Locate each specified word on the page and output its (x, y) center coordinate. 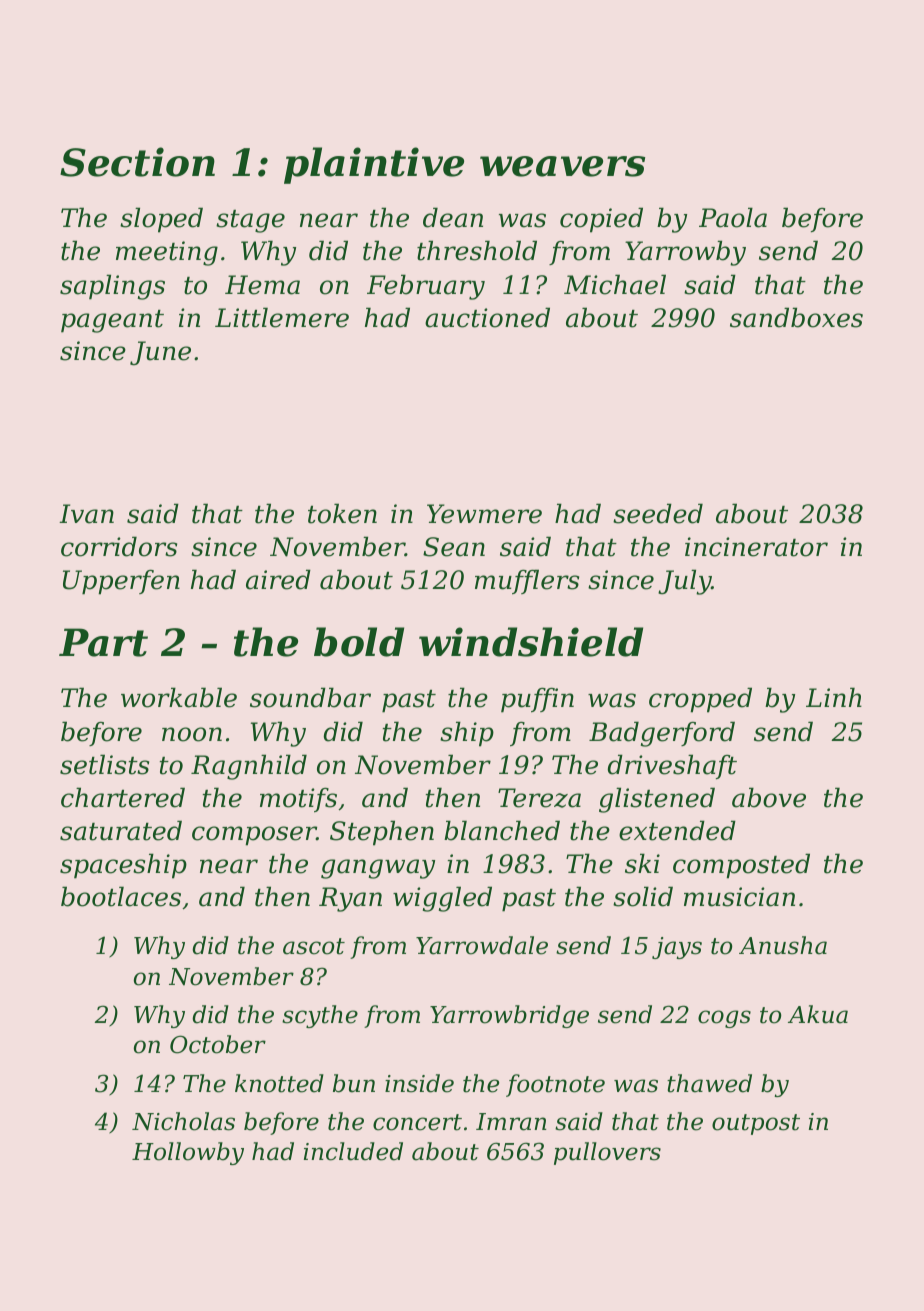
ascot (314, 946)
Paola (733, 217)
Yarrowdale (482, 945)
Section (137, 162)
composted (741, 866)
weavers (562, 166)
